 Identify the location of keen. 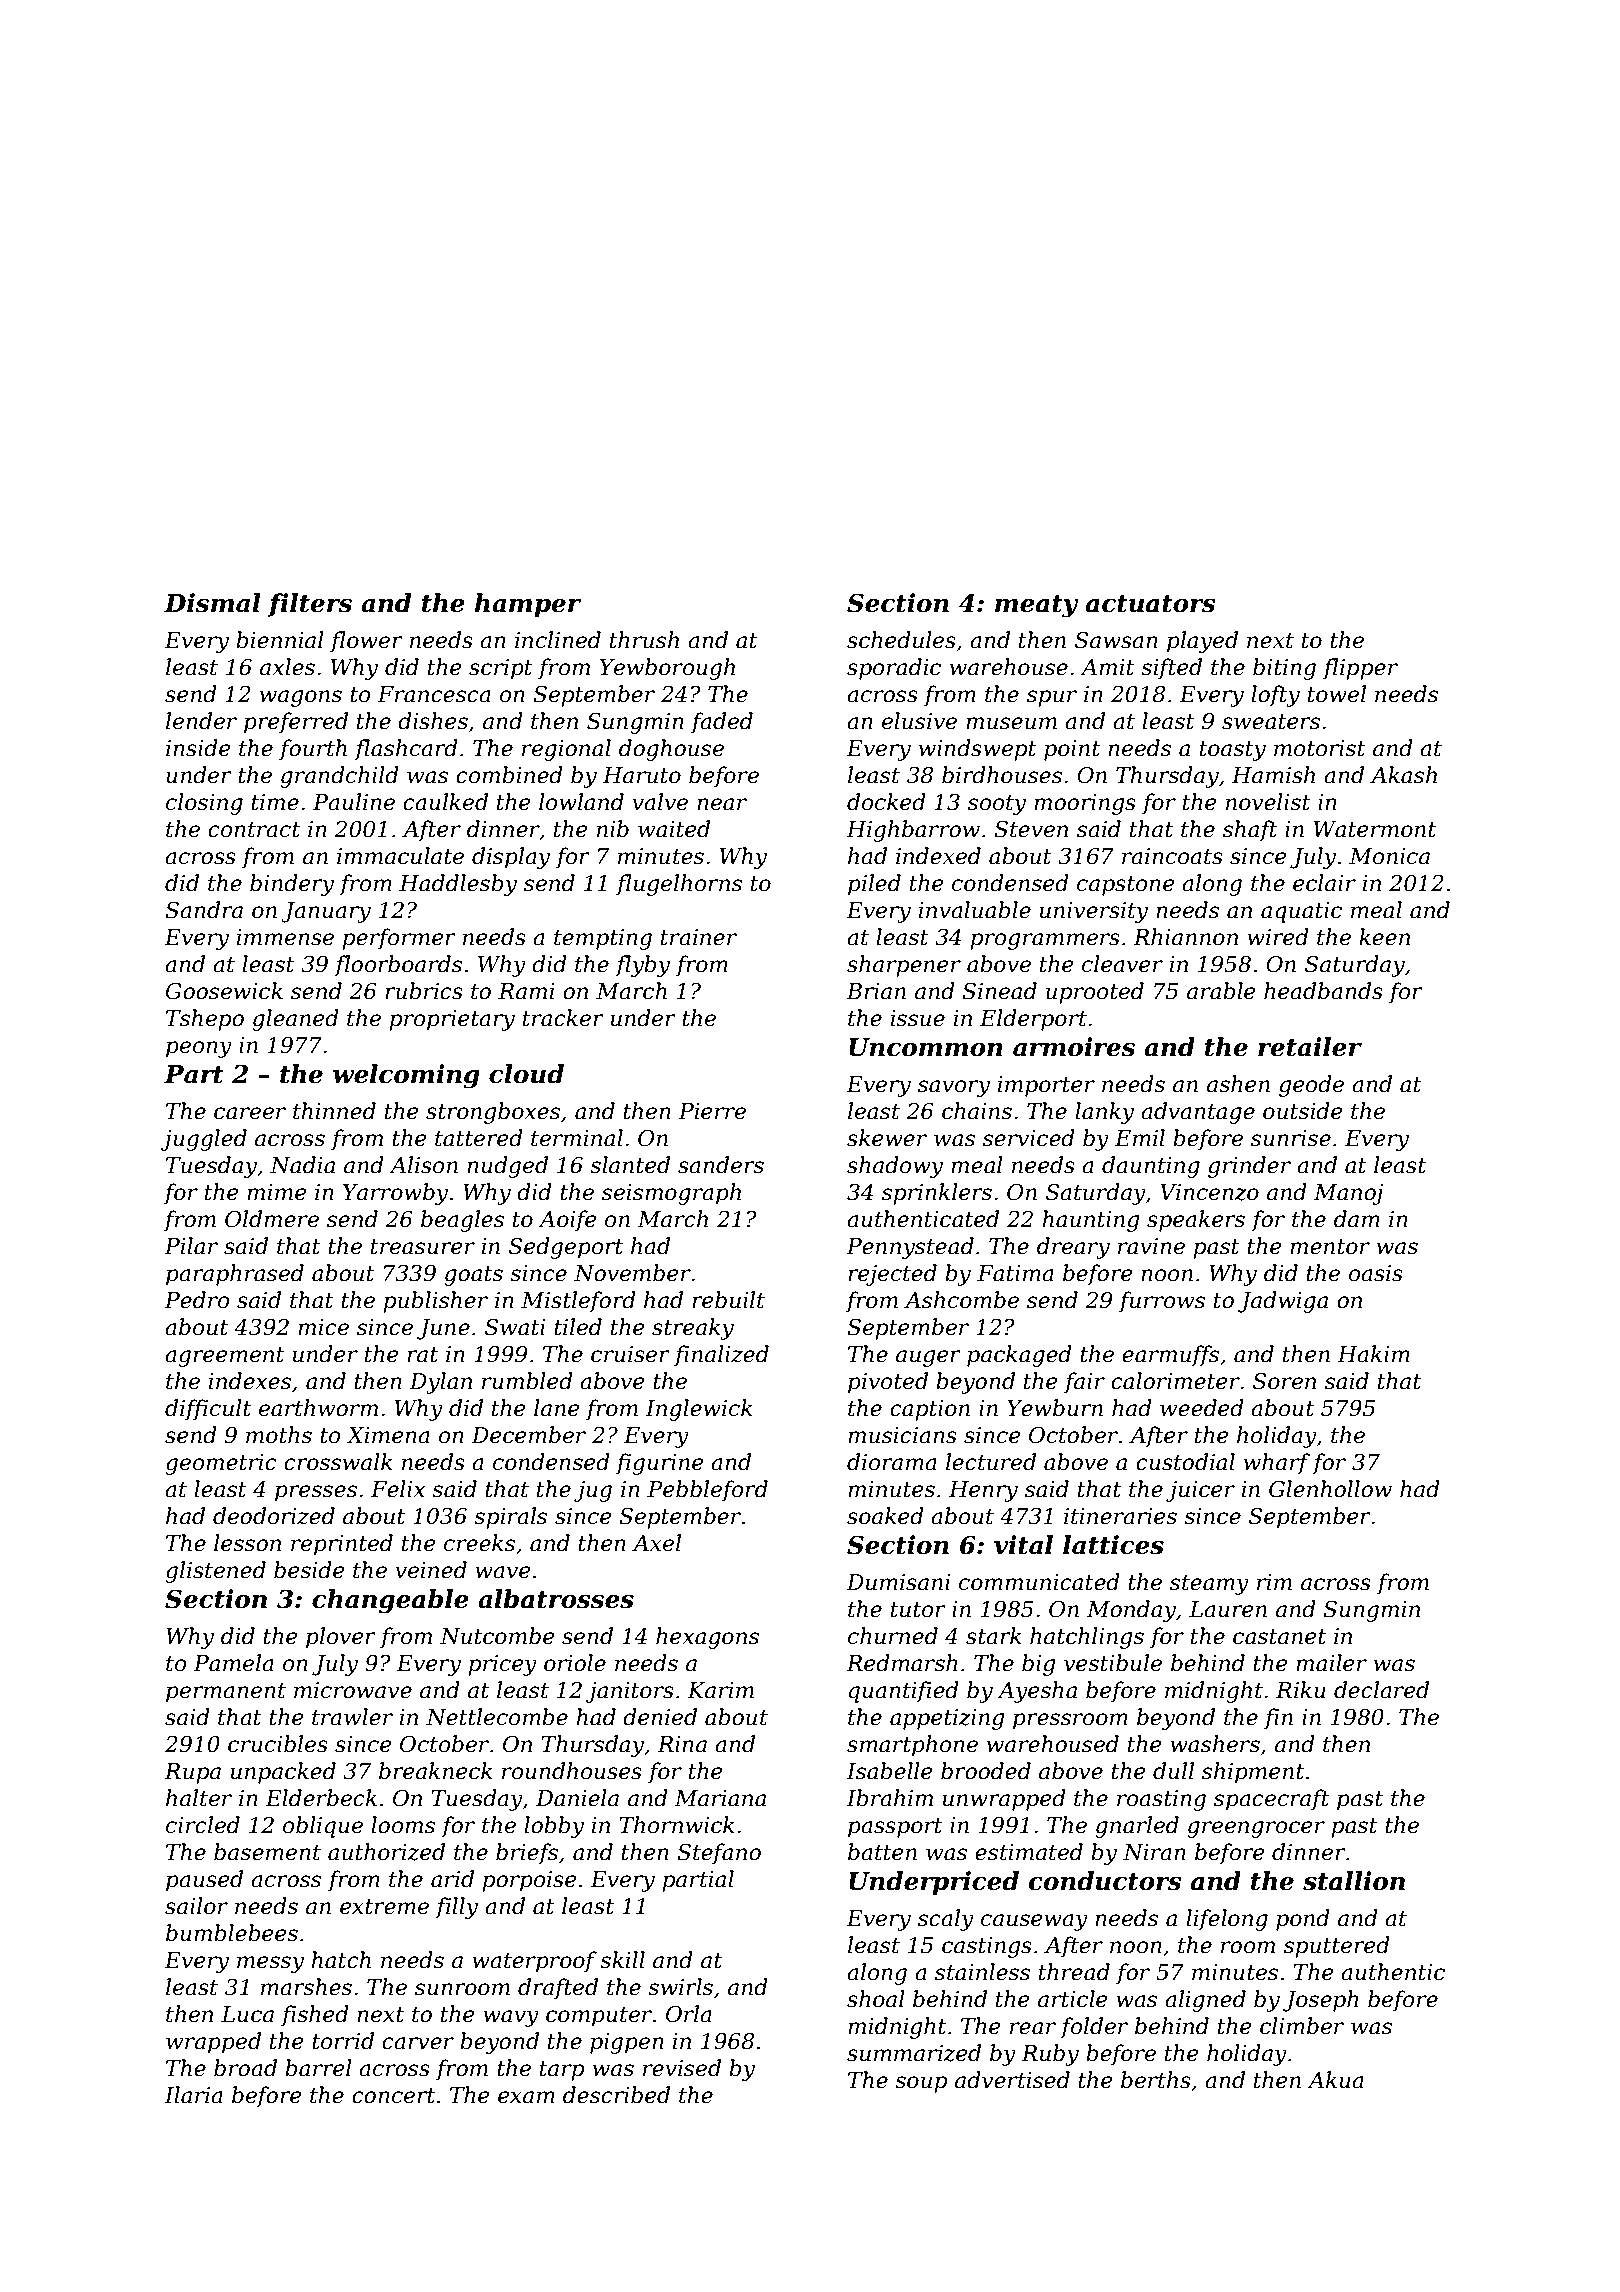
(1384, 937).
